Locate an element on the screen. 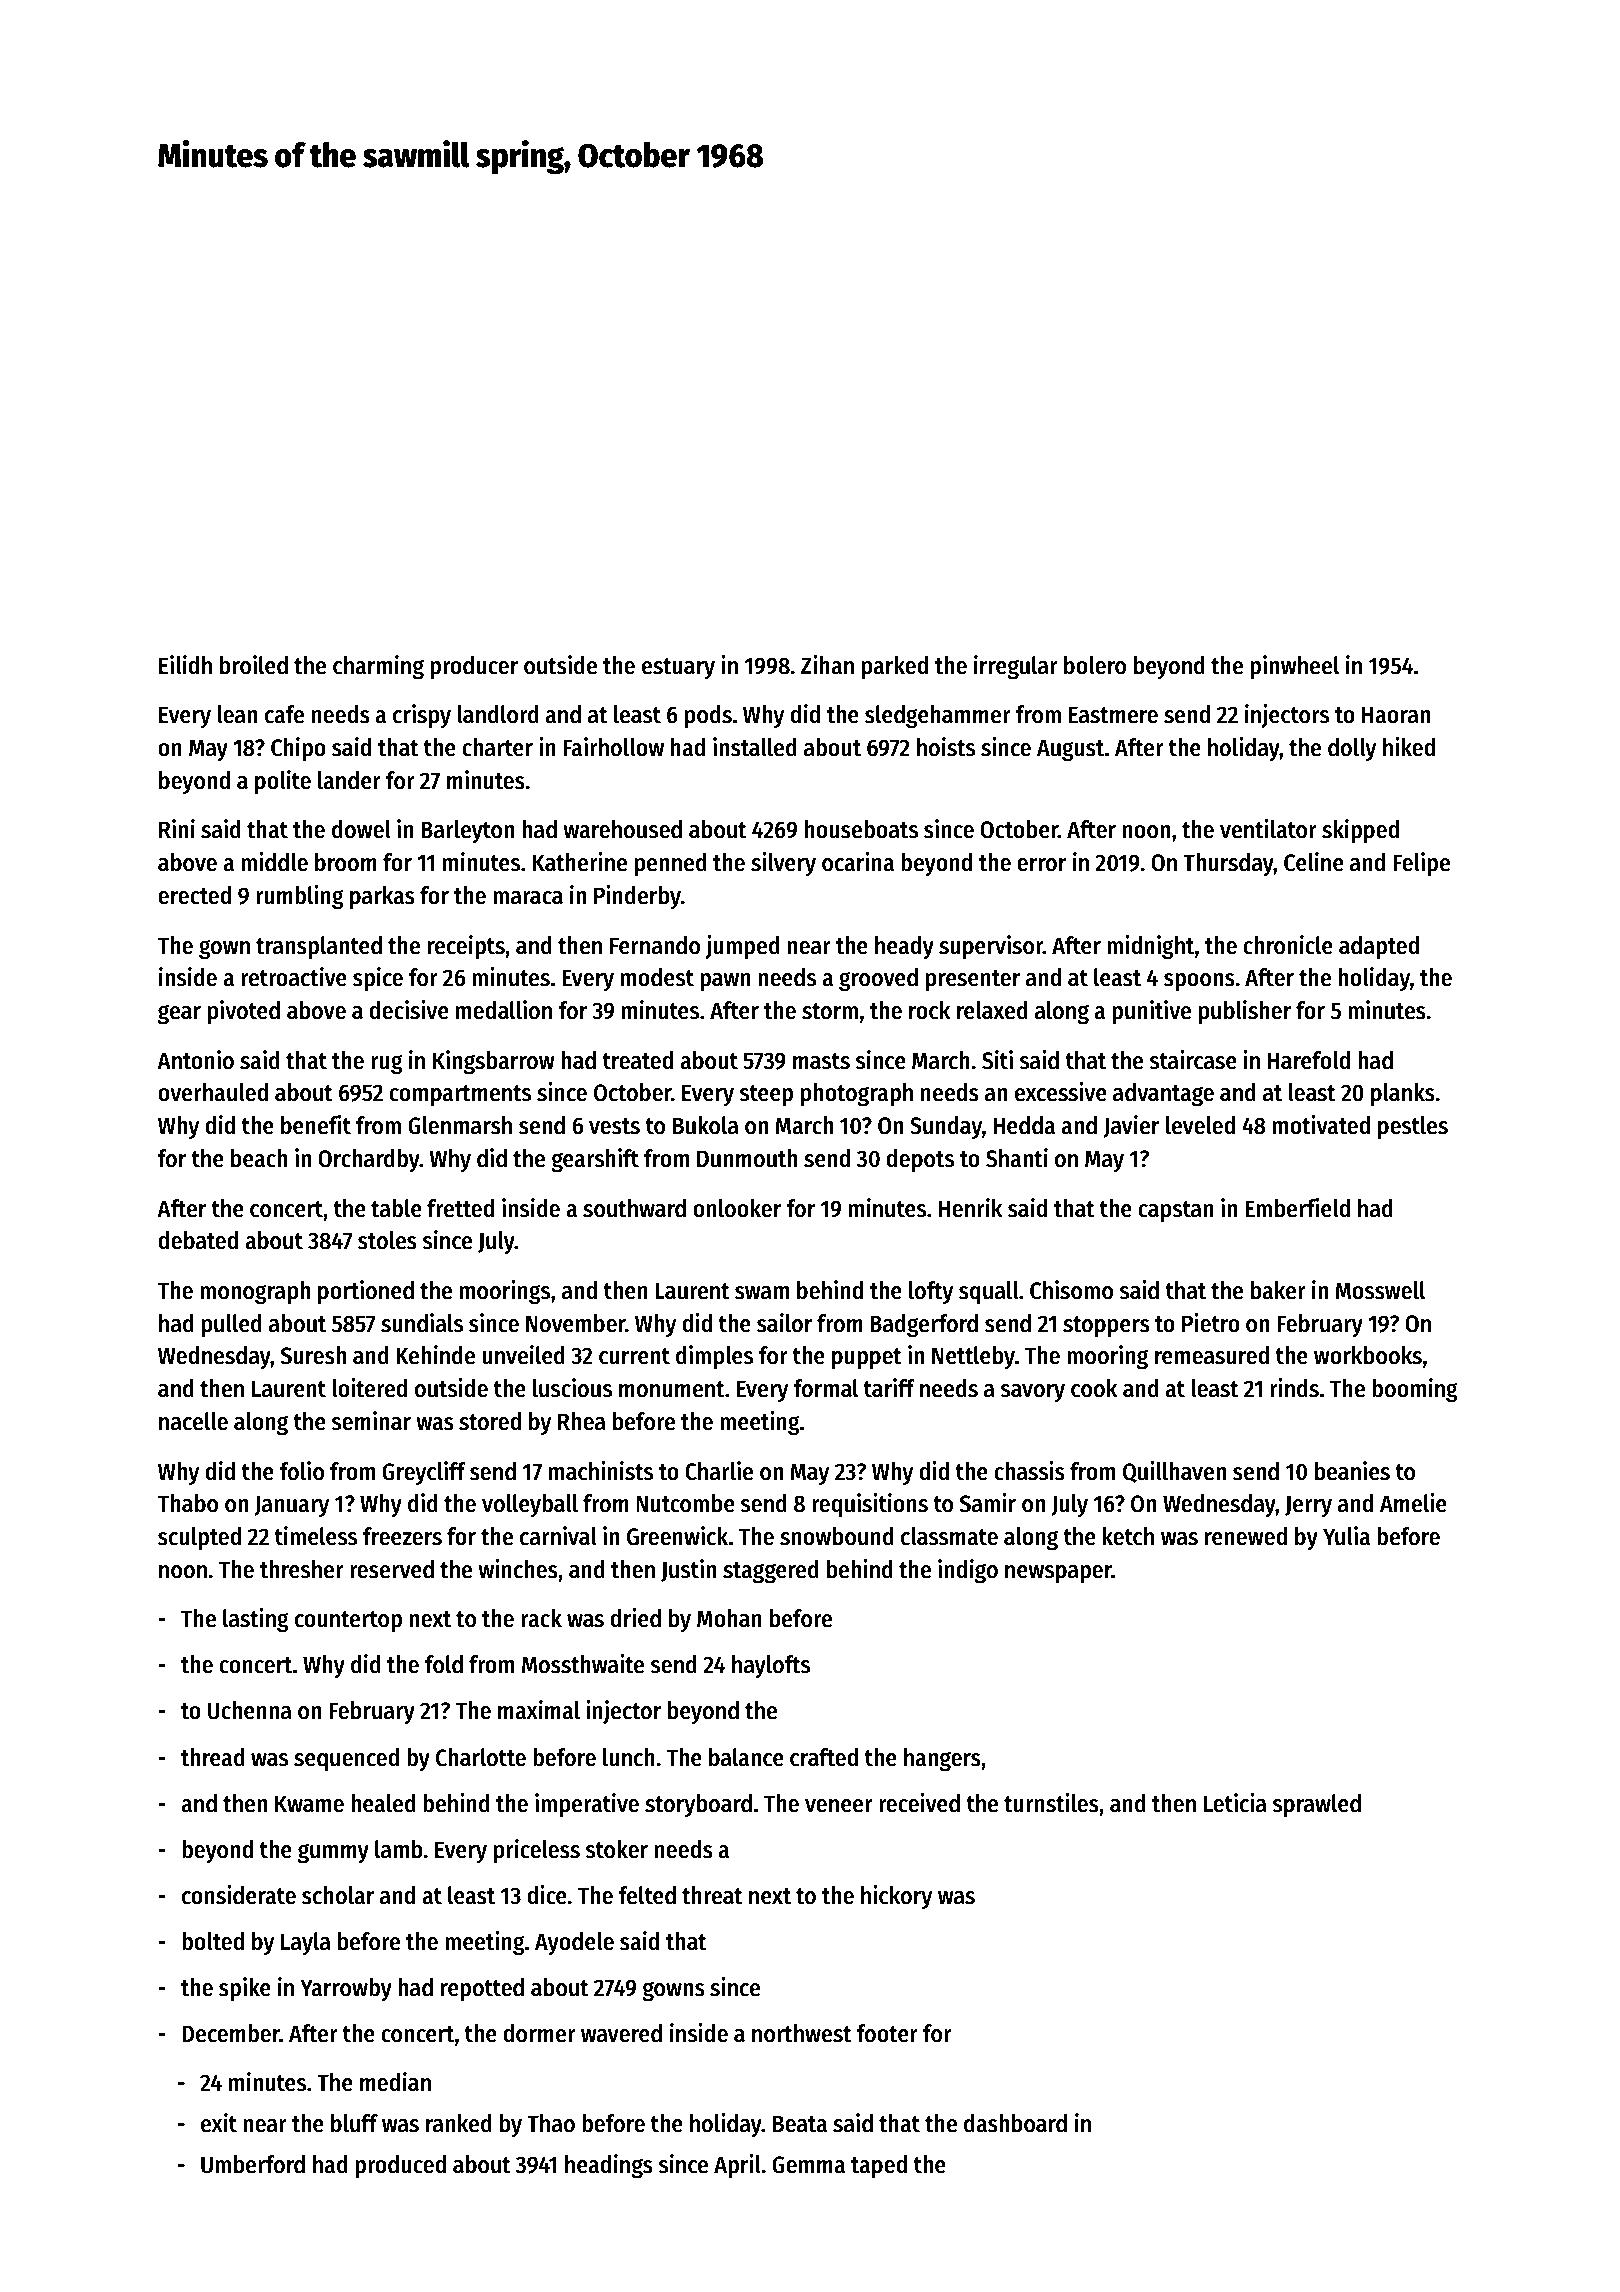  lasting is located at coordinates (256, 1620).
